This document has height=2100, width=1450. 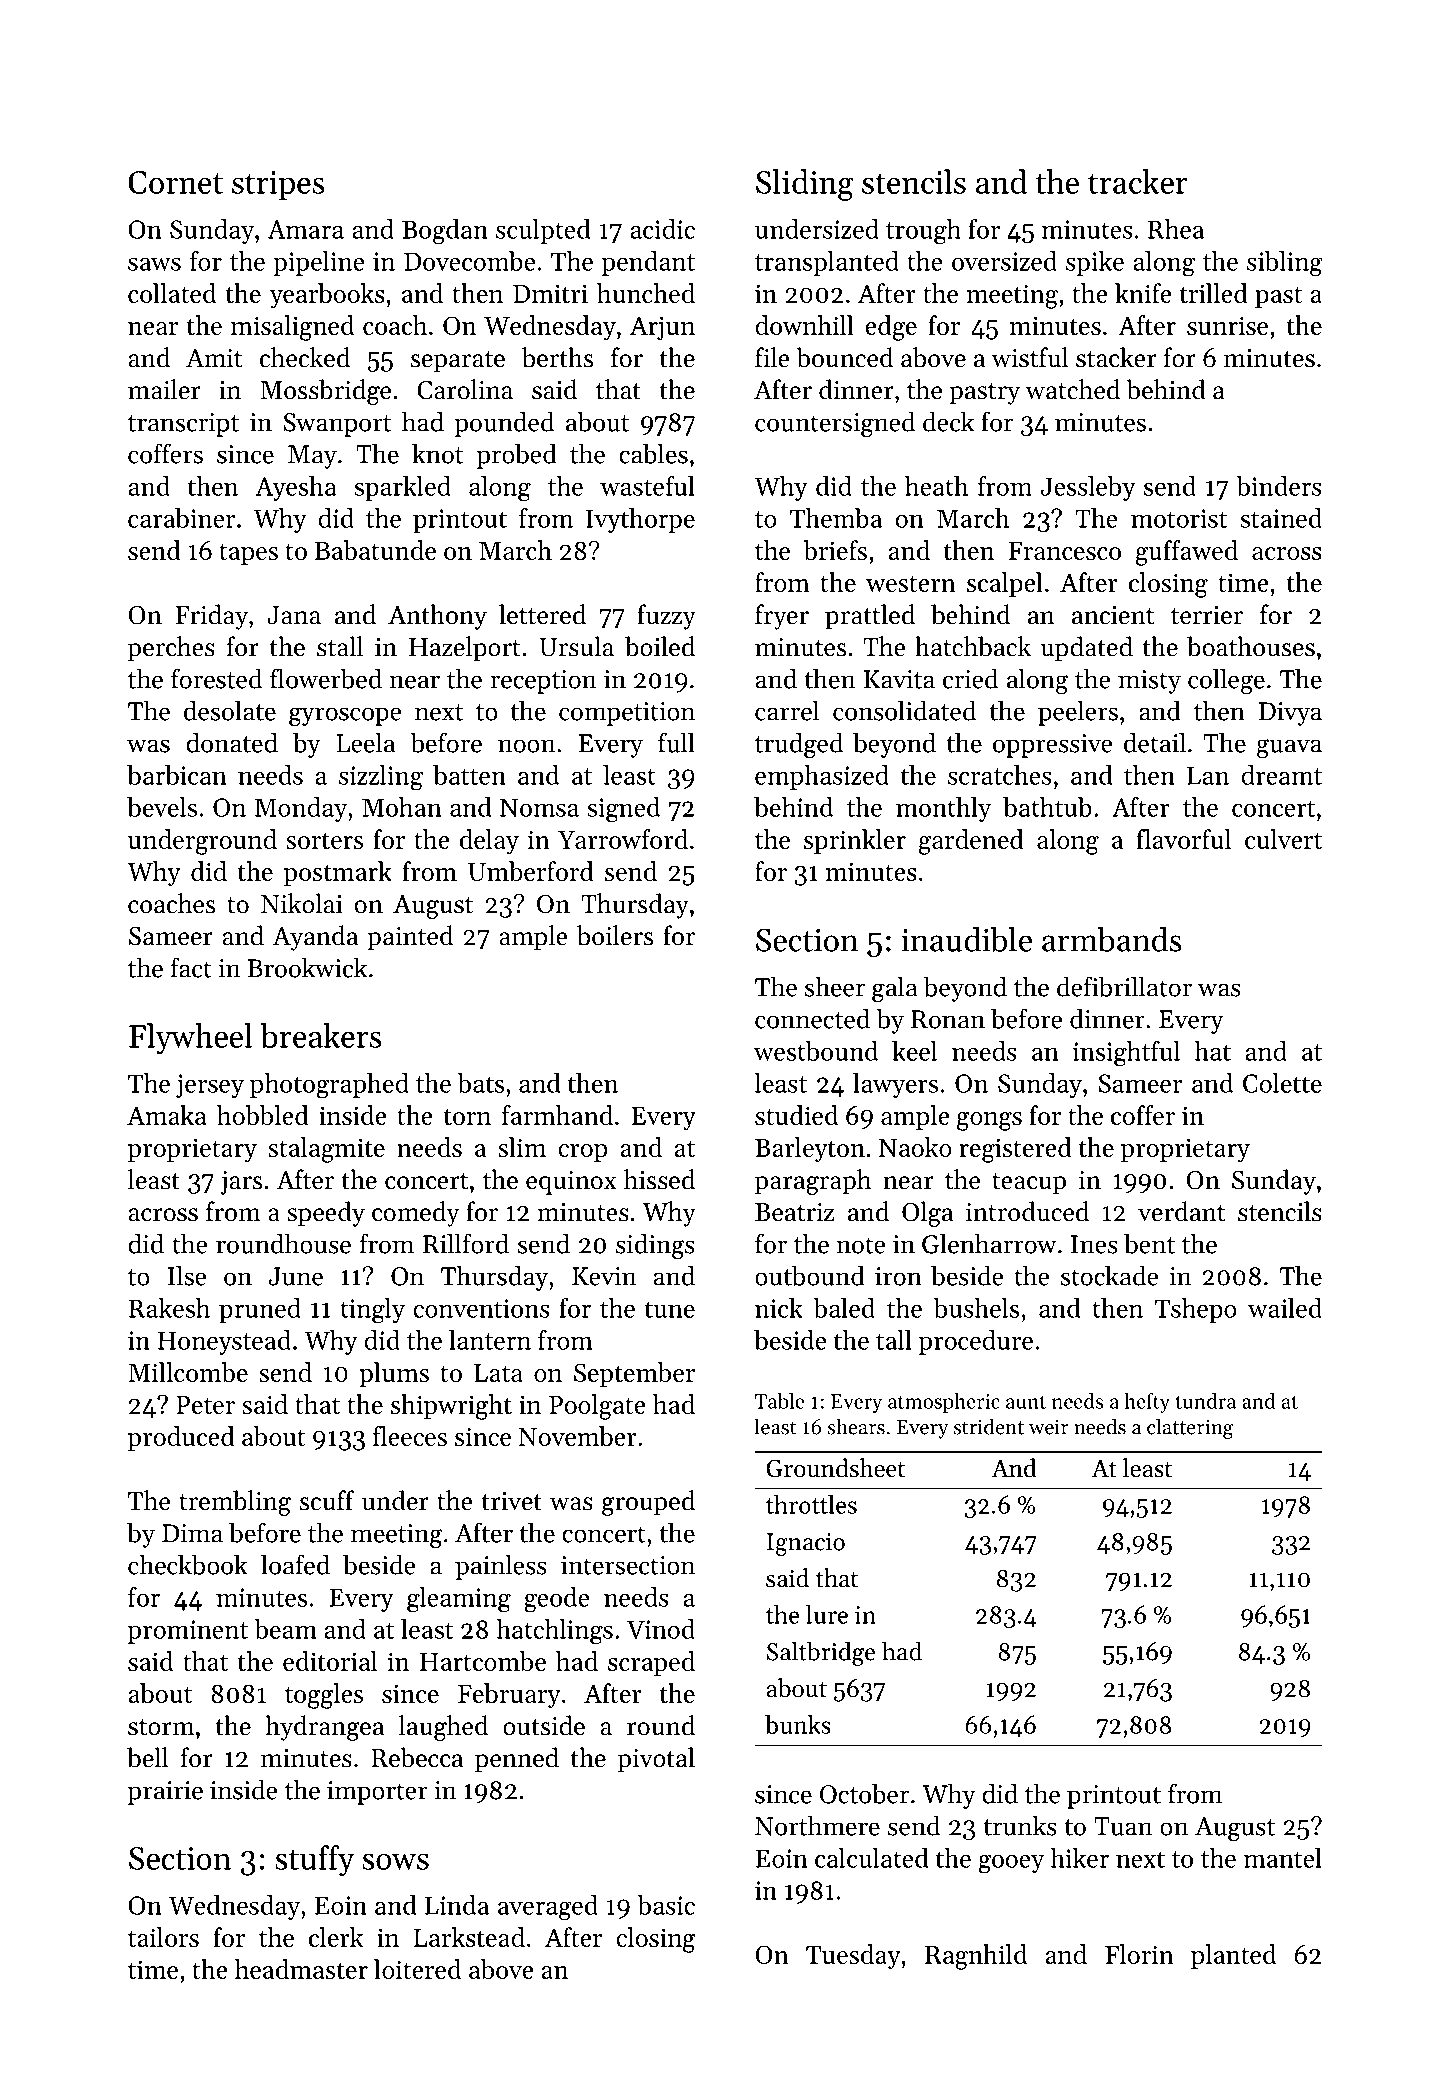 I want to click on Cornet, so click(x=175, y=182).
